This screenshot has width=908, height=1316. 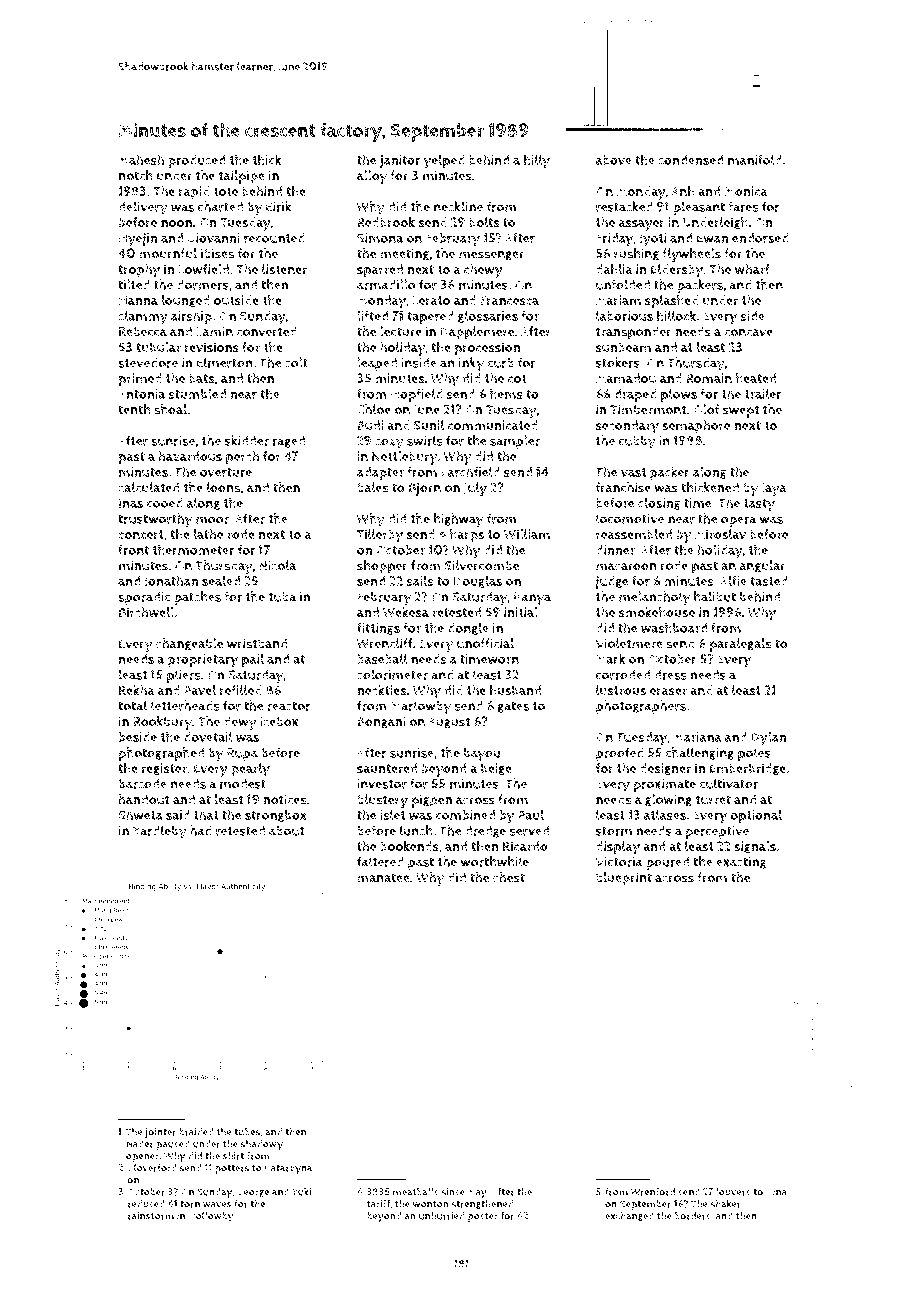 What do you see at coordinates (141, 159) in the screenshot?
I see `Mahesh` at bounding box center [141, 159].
